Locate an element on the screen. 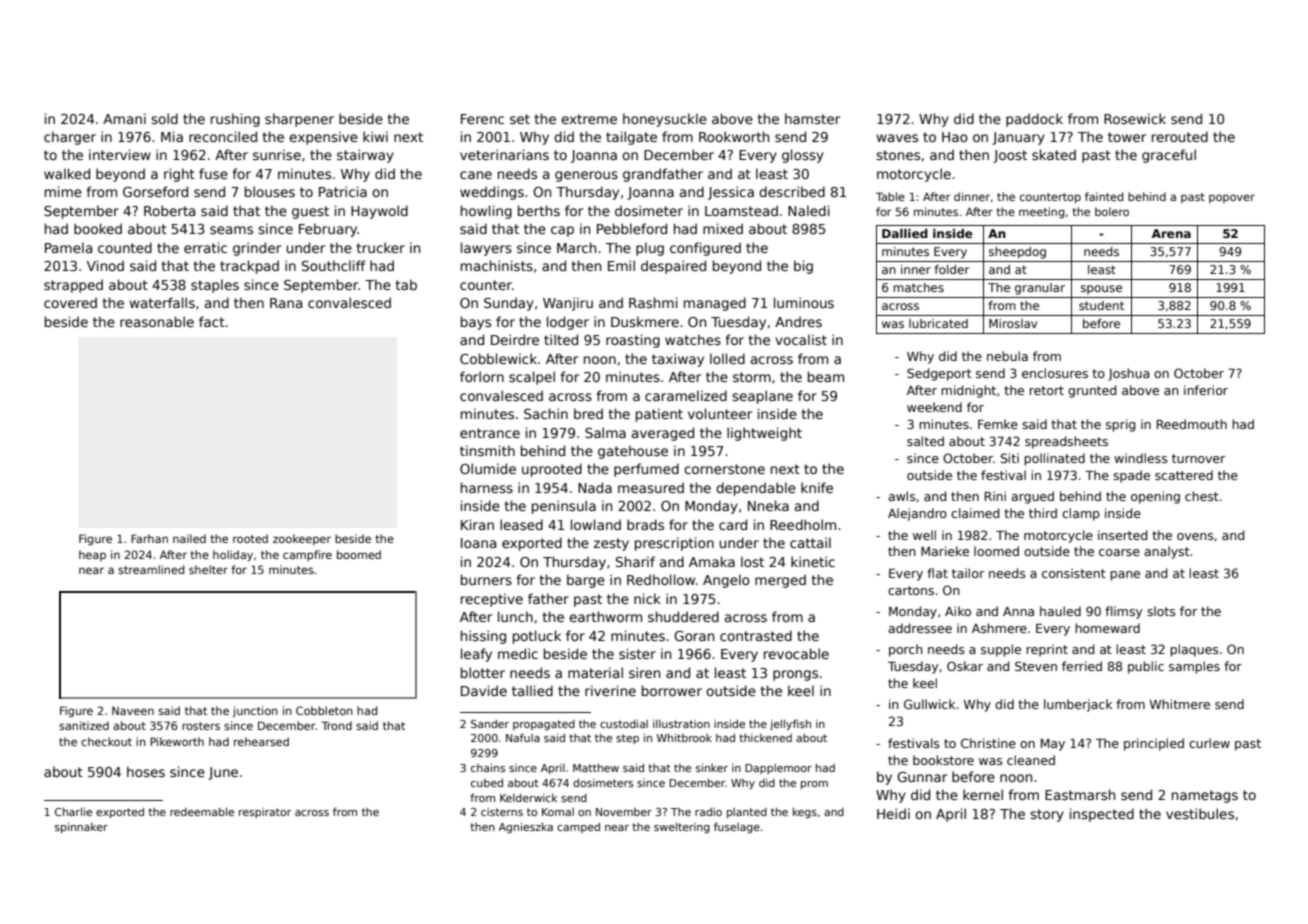  fact is located at coordinates (212, 321).
